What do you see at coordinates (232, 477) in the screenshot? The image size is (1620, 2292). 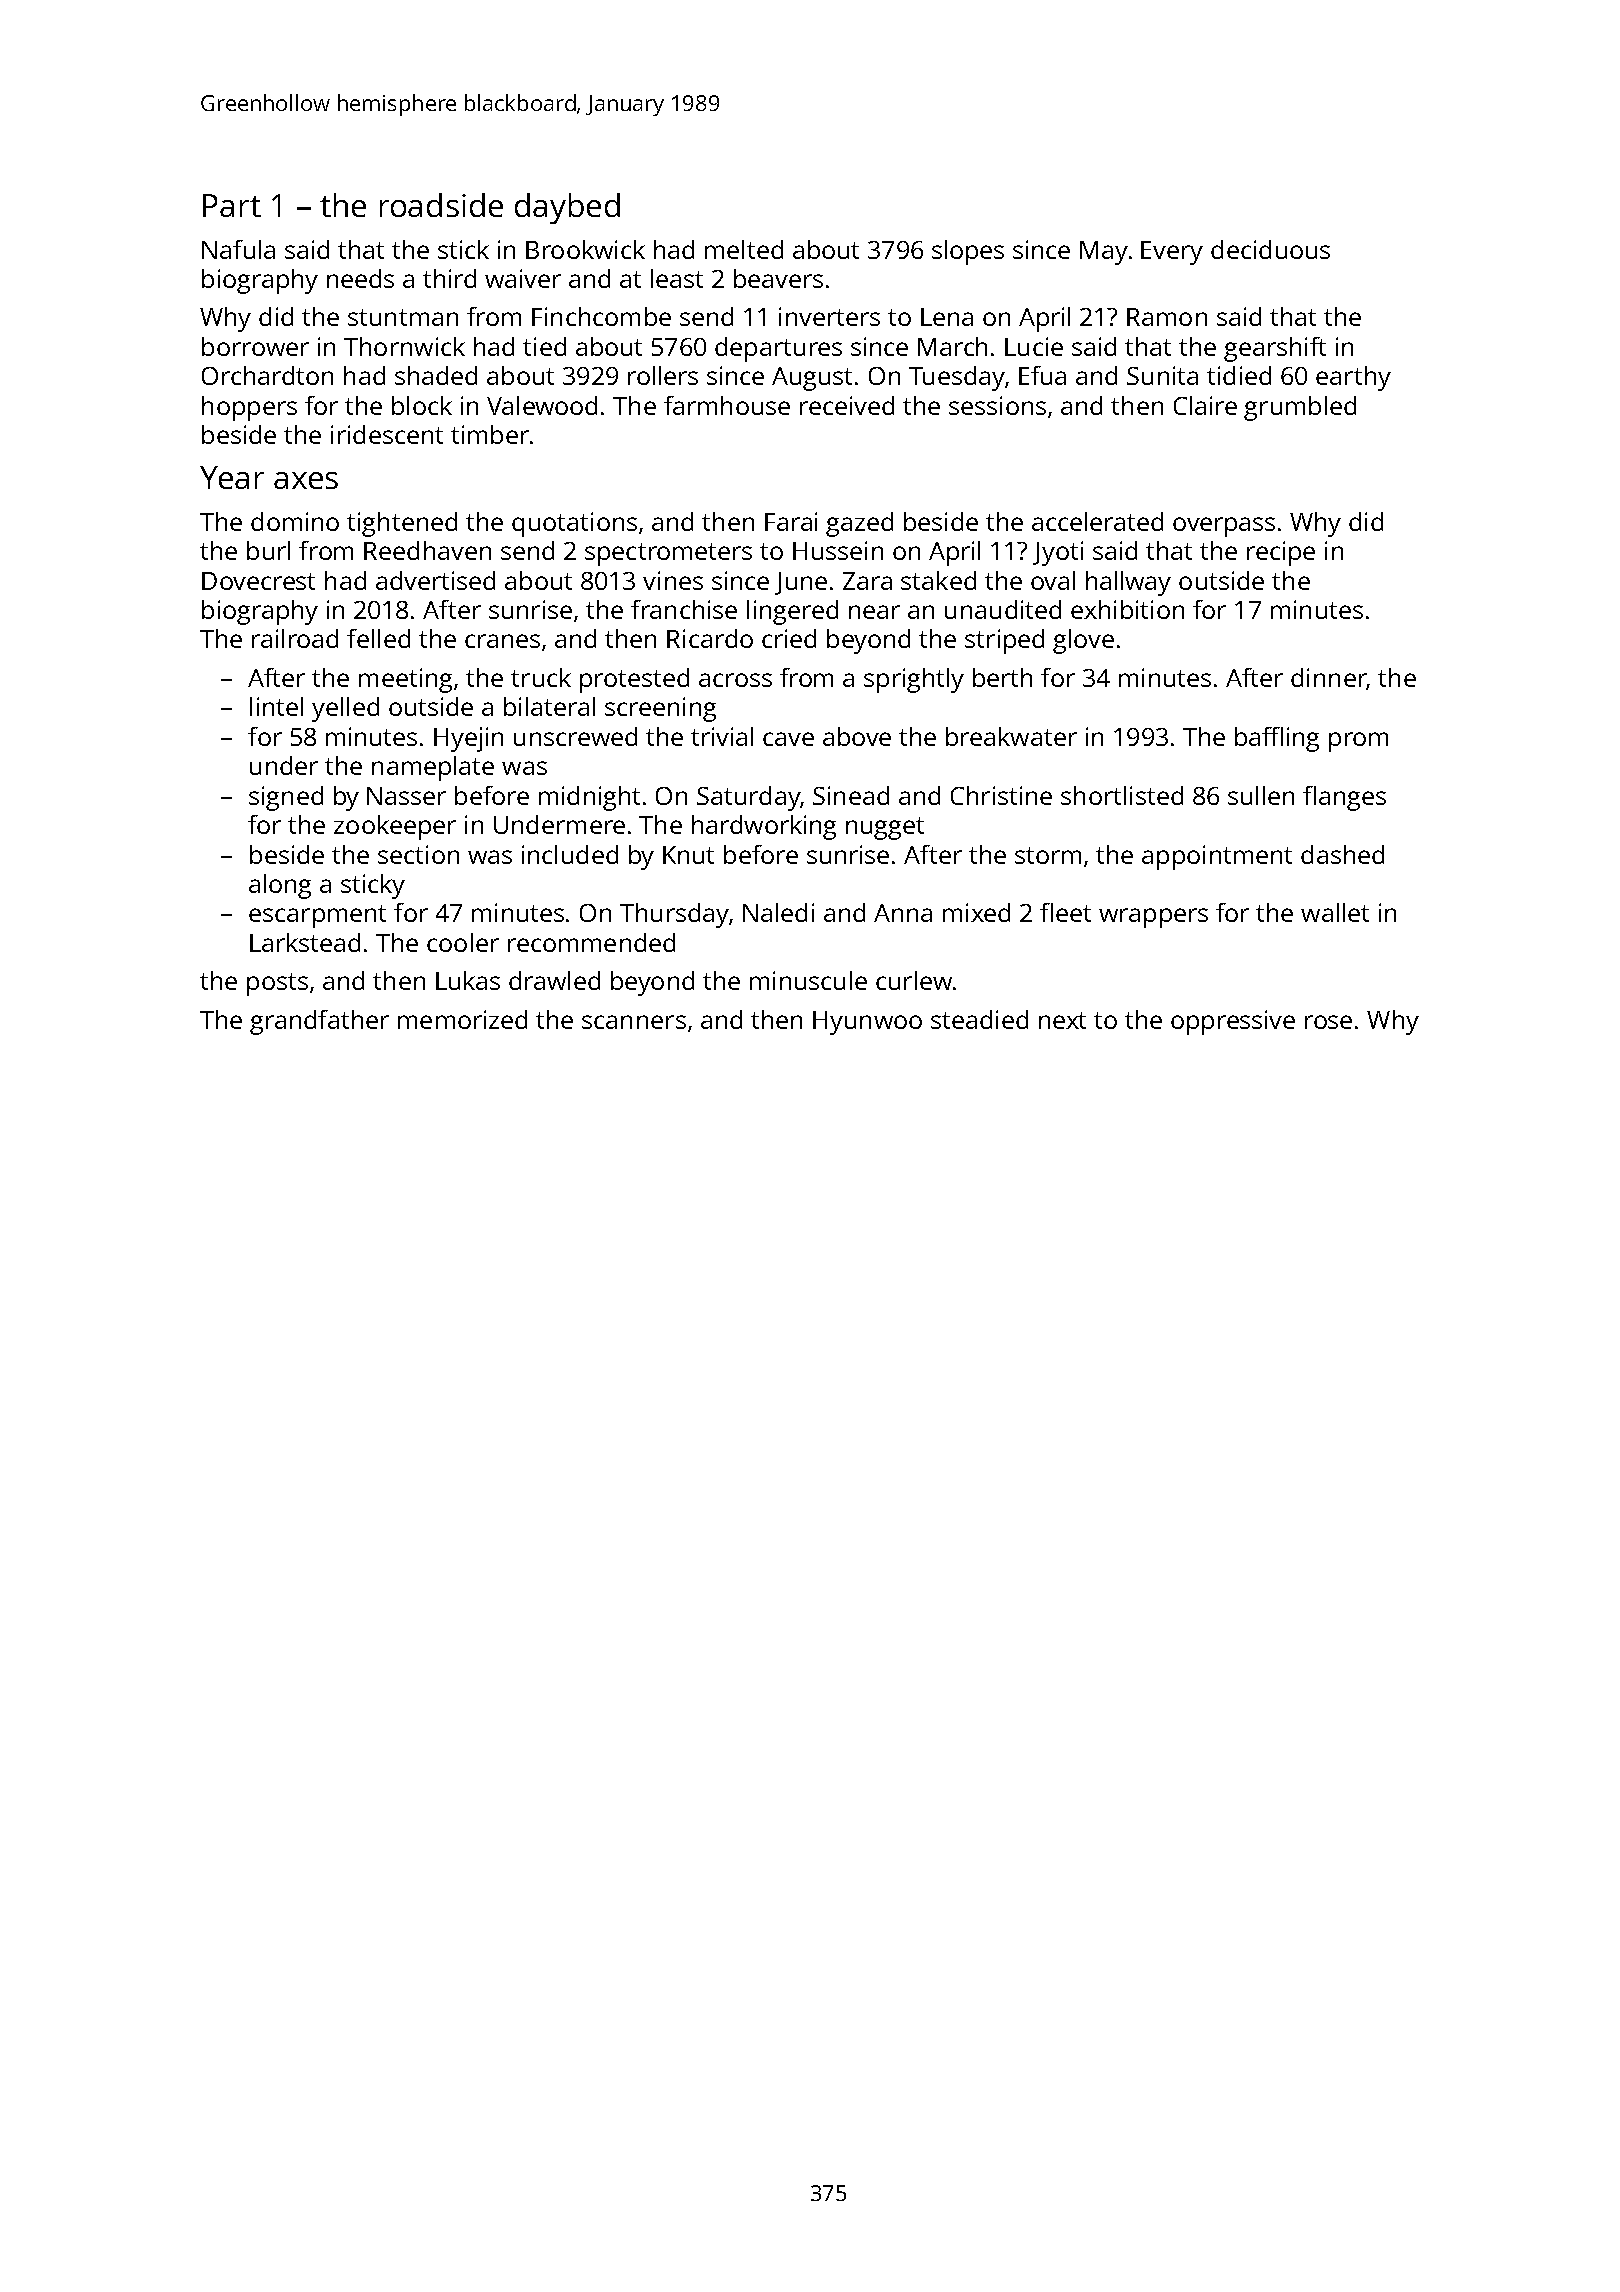 I see `Year` at bounding box center [232, 477].
